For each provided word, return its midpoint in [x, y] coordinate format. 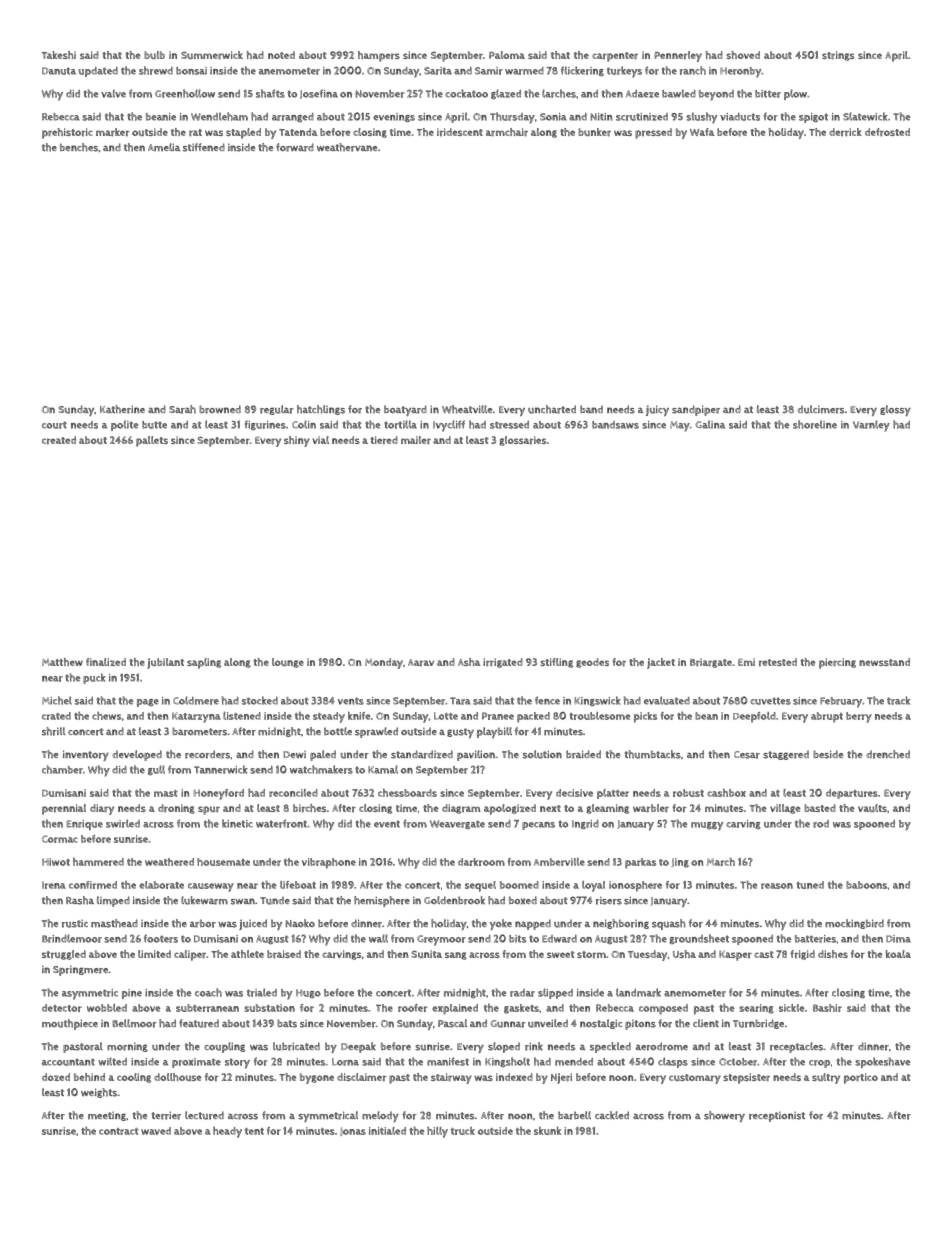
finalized [106, 662]
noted [281, 55]
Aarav [421, 663]
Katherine [122, 409]
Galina [710, 424]
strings [838, 56]
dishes [833, 954]
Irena [54, 885]
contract [119, 1131]
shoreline [815, 424]
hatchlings [321, 410]
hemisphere [382, 901]
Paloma [507, 55]
